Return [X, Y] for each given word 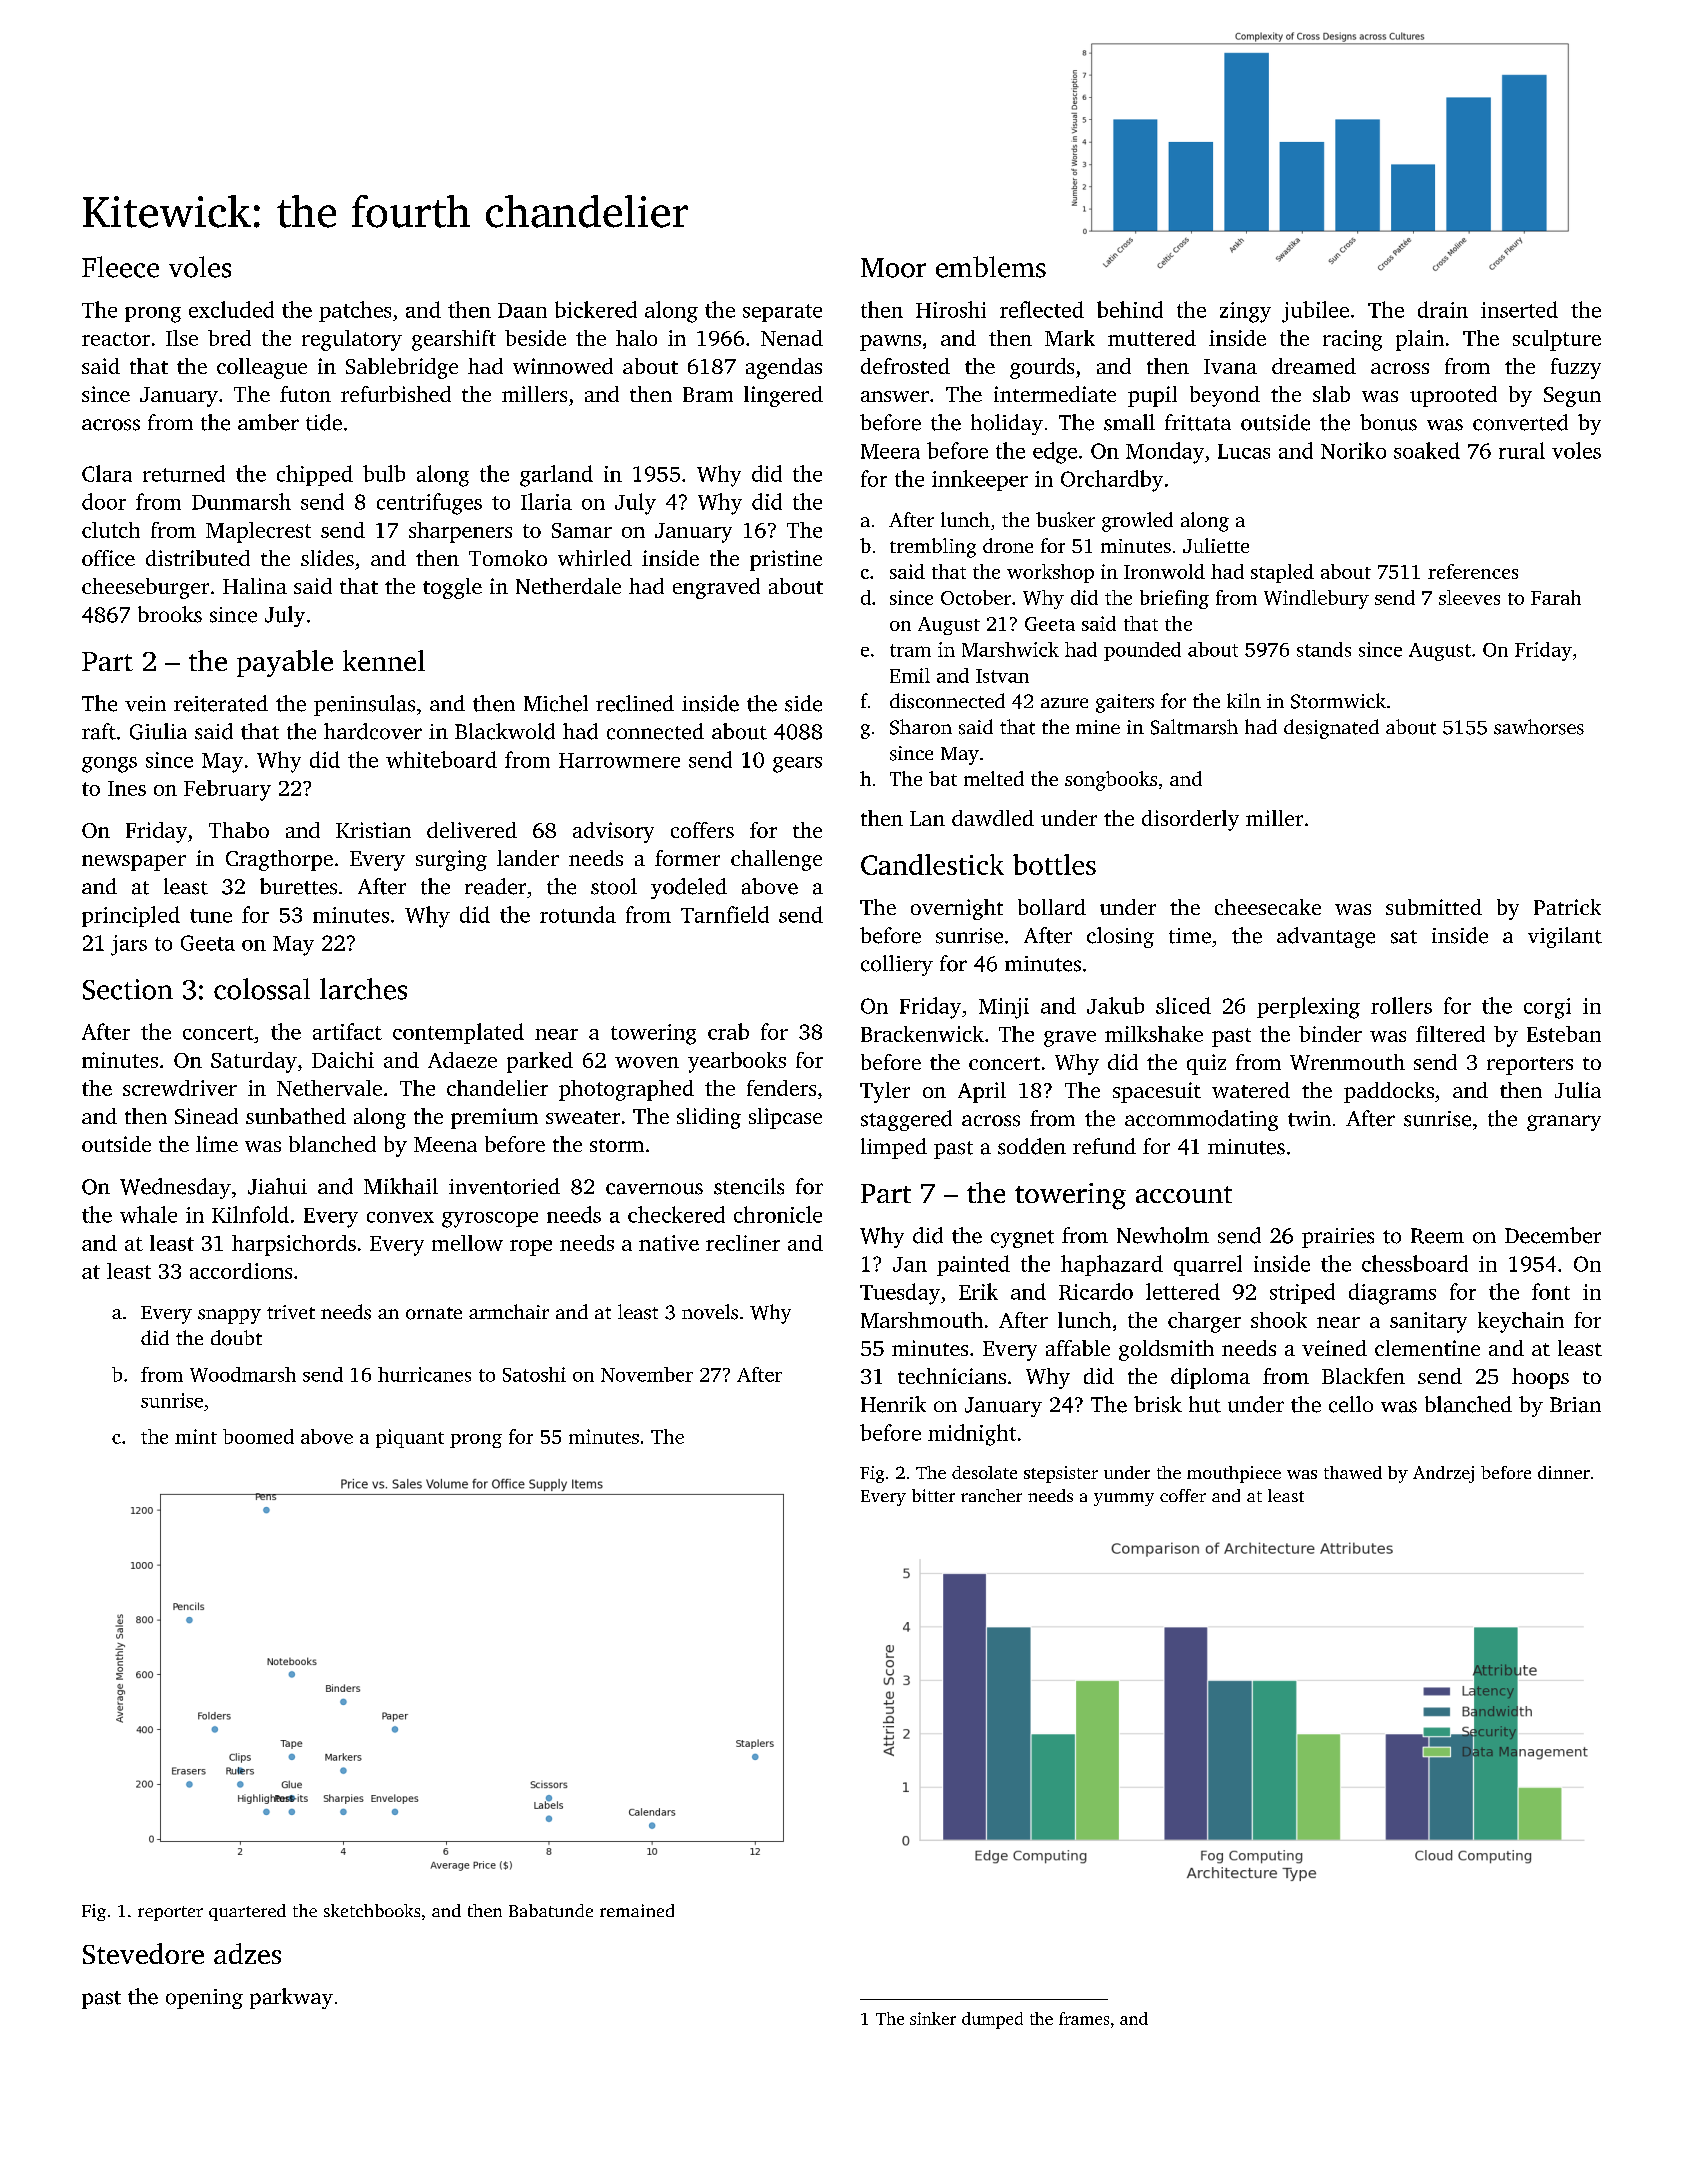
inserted [1519, 309]
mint [196, 1436]
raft [99, 731]
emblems [991, 267]
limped [894, 1148]
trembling [933, 548]
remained [637, 1910]
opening [204, 1999]
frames [1084, 2018]
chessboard [1415, 1263]
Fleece [120, 267]
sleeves [1469, 597]
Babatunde [551, 1910]
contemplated [458, 1033]
